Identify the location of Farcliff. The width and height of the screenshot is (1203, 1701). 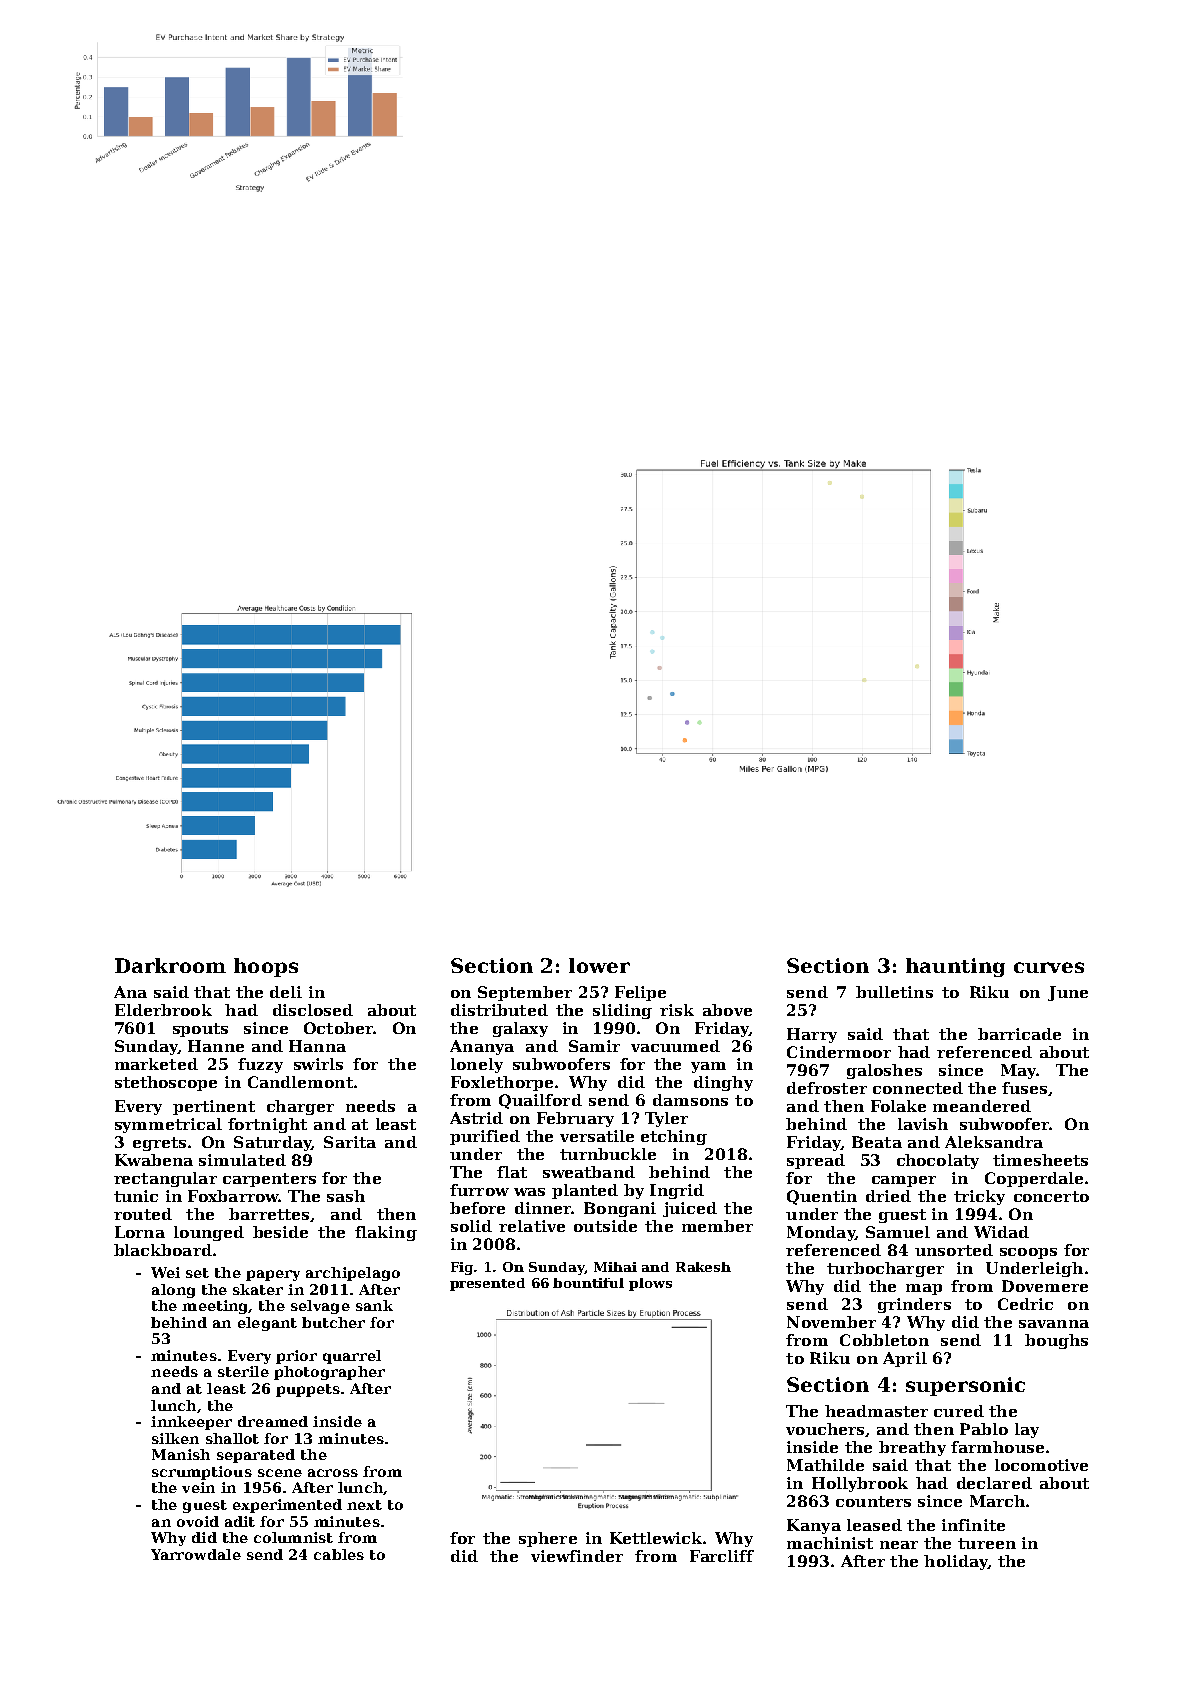
(722, 1556).
